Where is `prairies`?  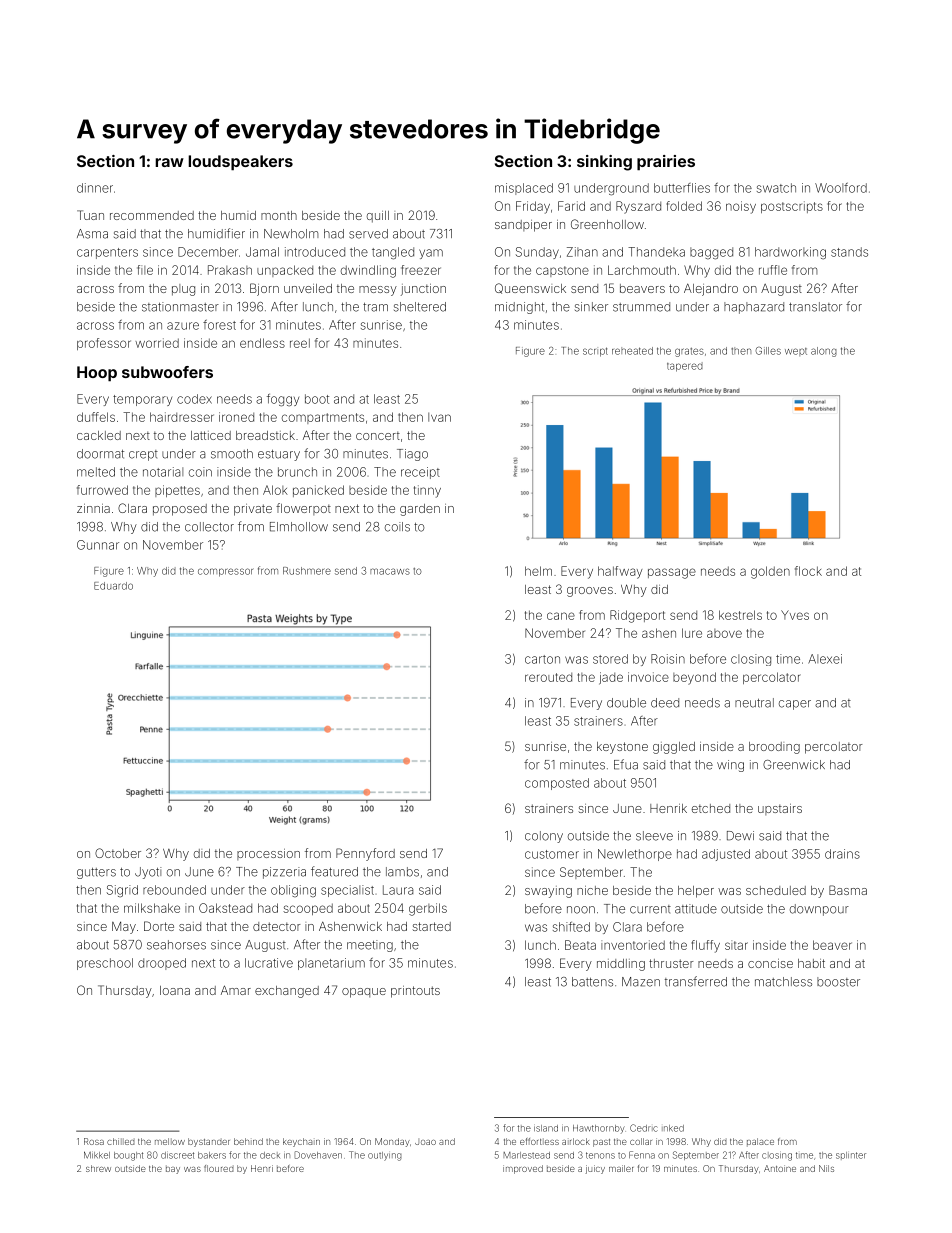
prairies is located at coordinates (666, 163).
